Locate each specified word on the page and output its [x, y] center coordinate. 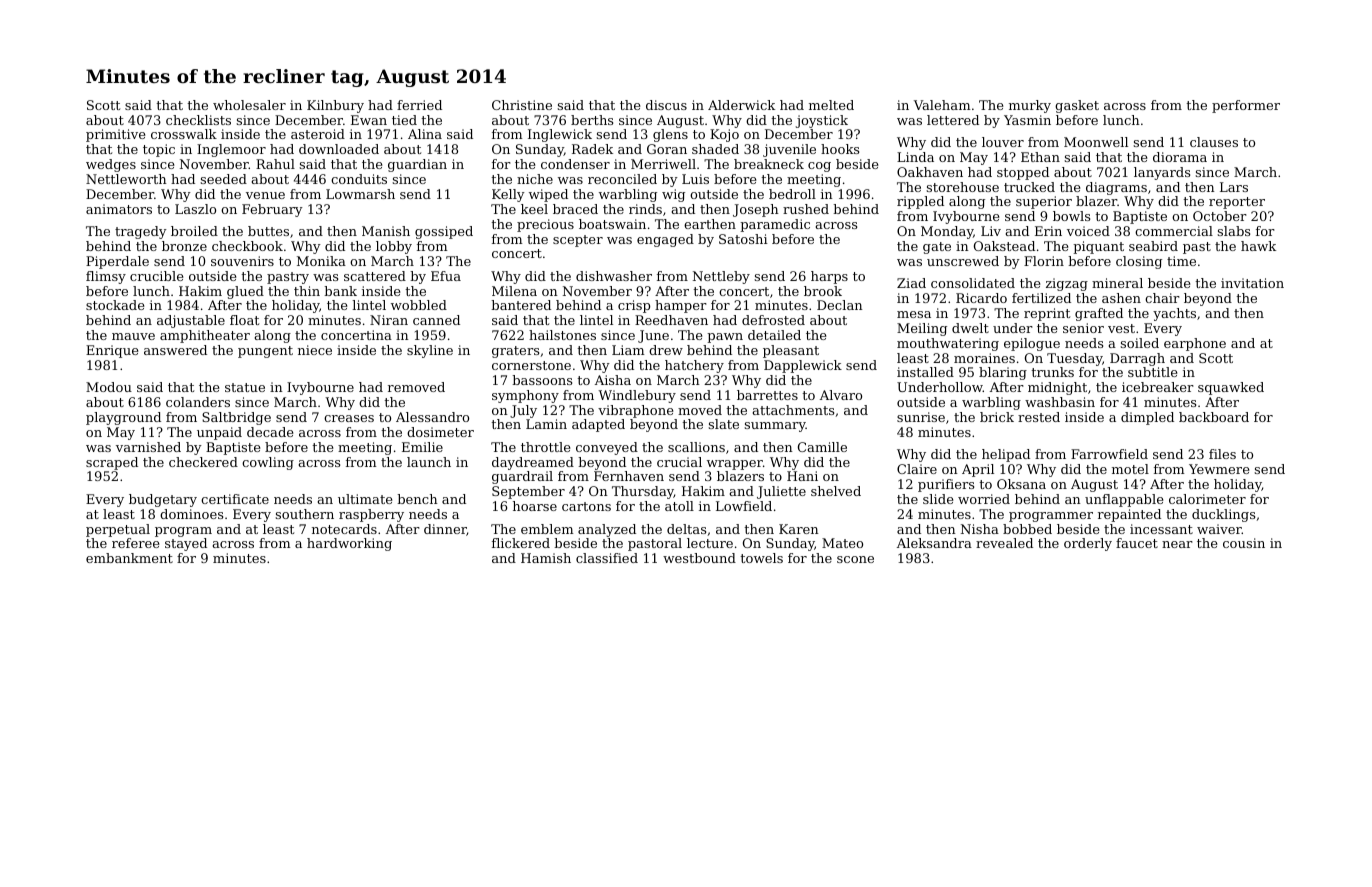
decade [270, 432]
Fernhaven [629, 476]
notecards [344, 529]
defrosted [773, 320]
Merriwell [663, 164]
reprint [1047, 314]
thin [307, 291]
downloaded [339, 149]
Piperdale [117, 262]
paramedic [775, 225]
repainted [1129, 515]
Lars [1234, 187]
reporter [1237, 203]
